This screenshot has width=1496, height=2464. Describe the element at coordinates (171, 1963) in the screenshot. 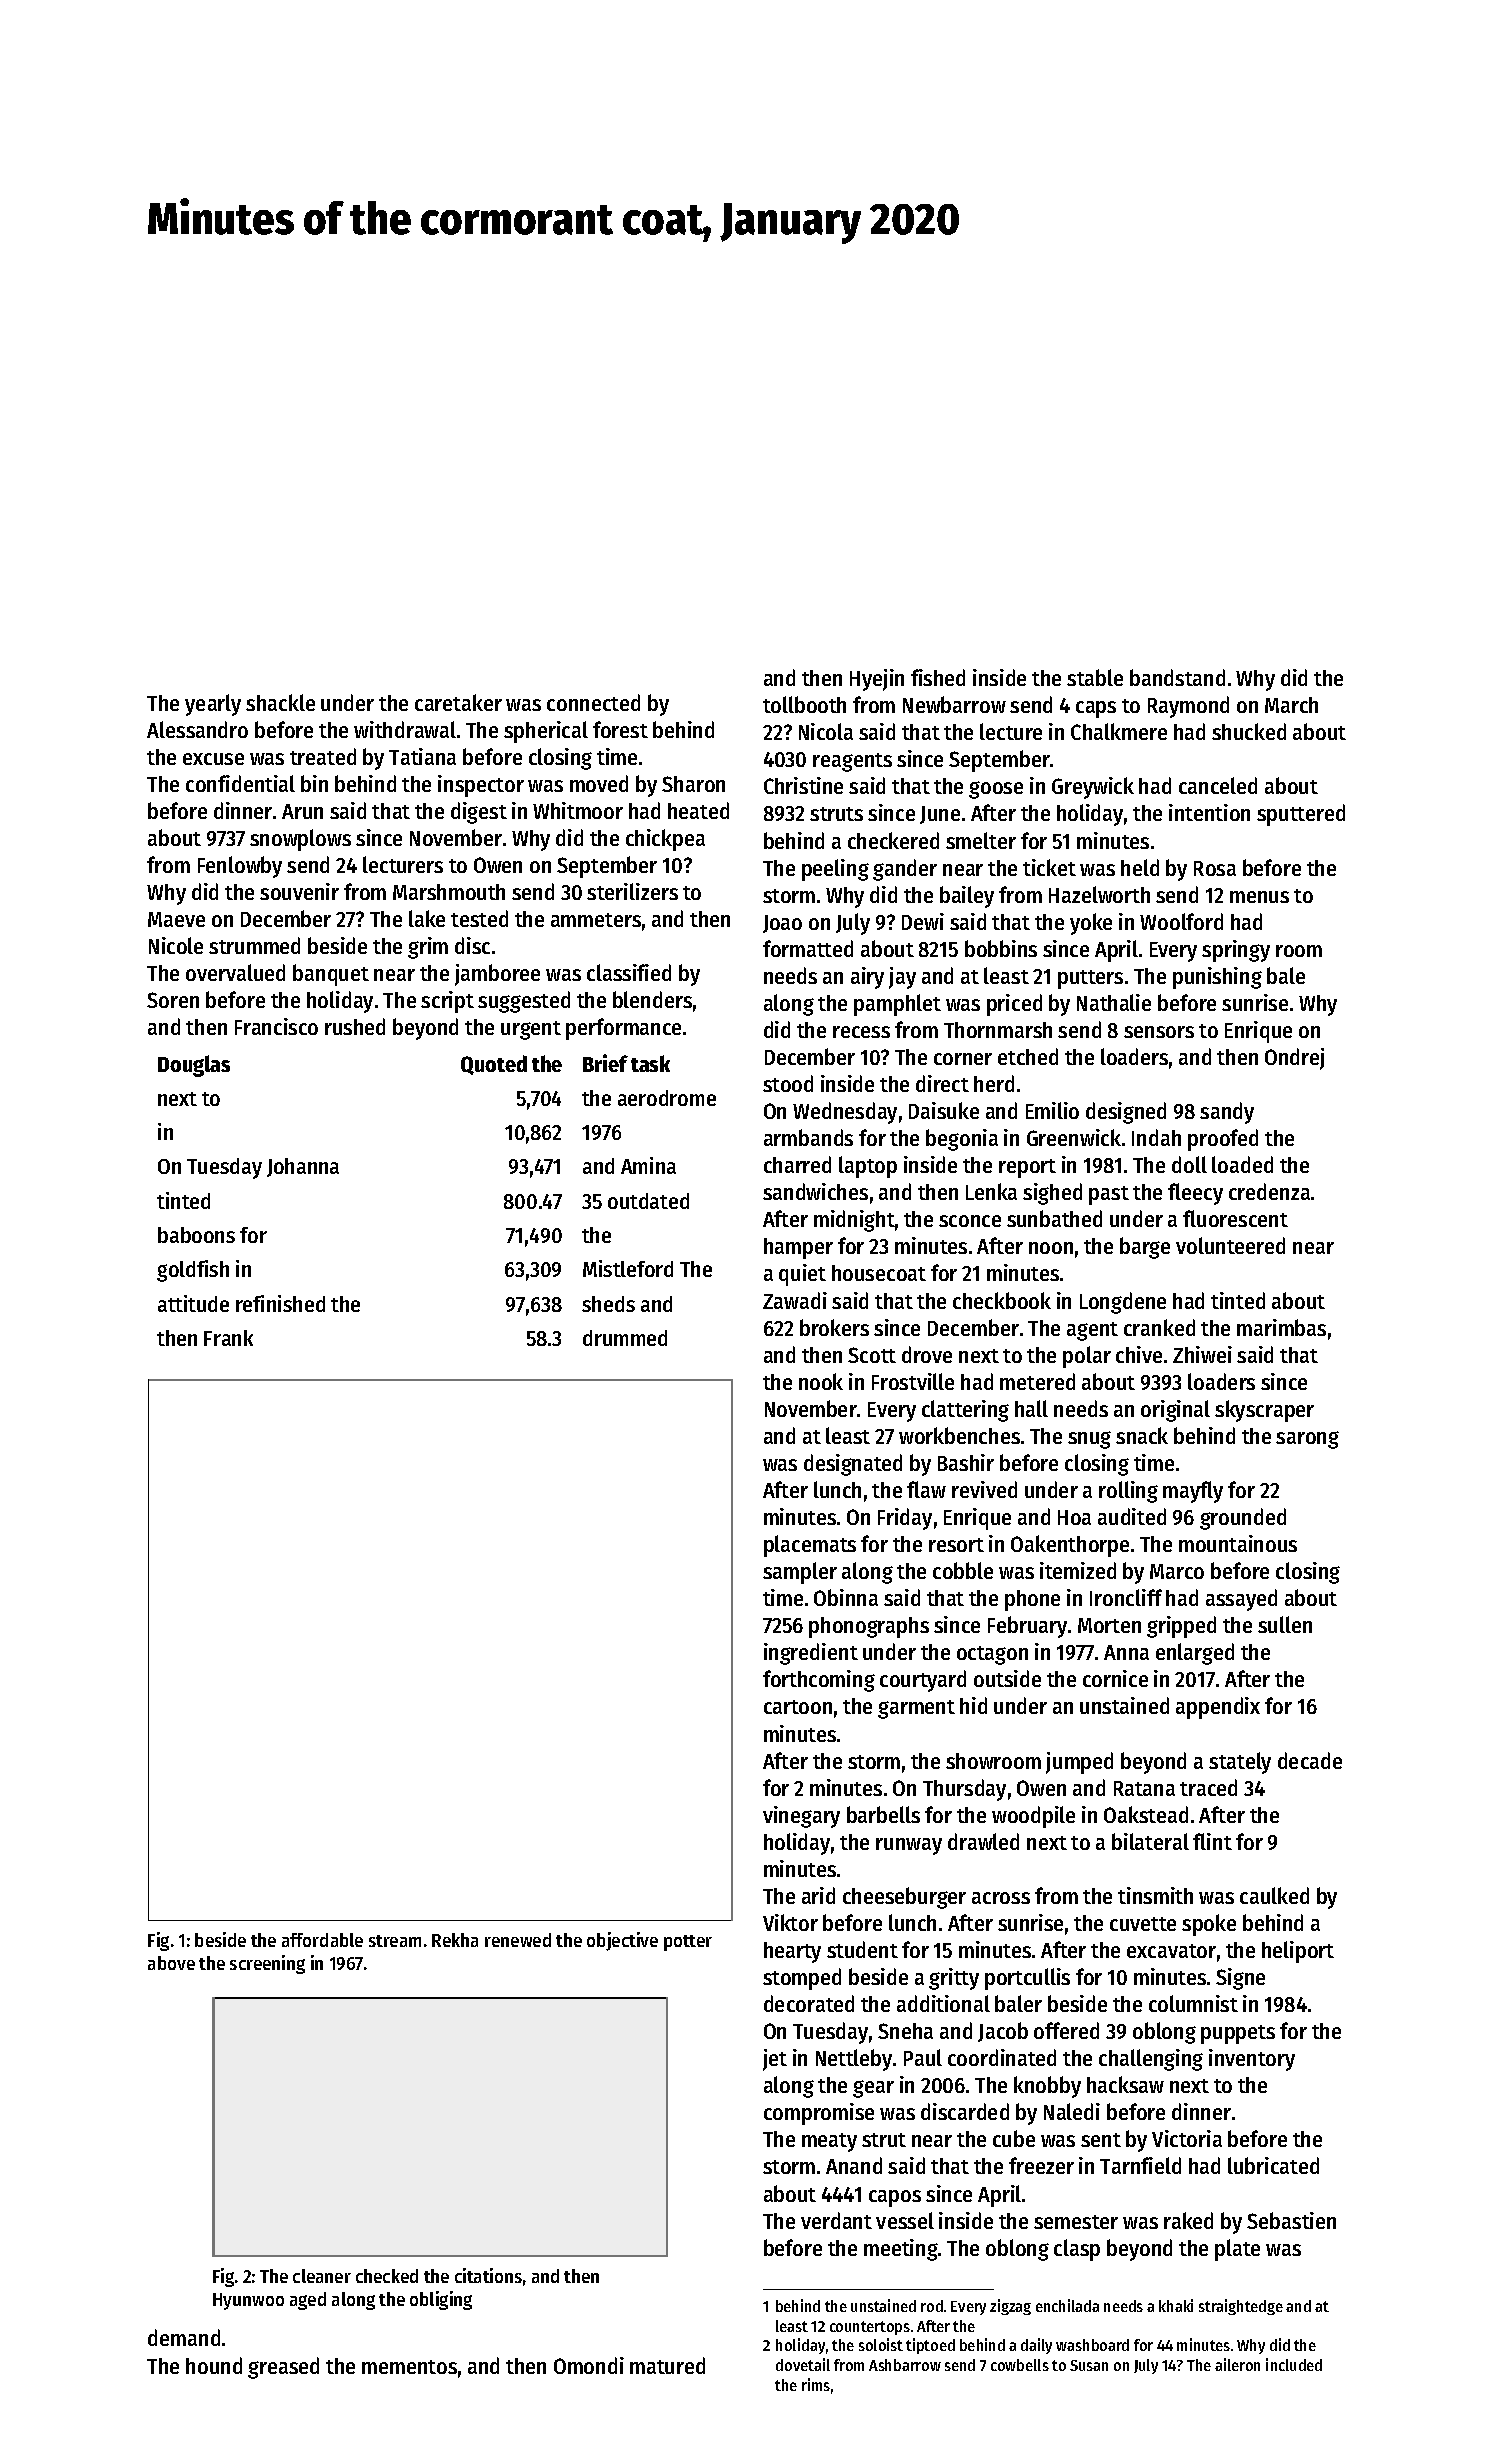

I see `above` at that location.
